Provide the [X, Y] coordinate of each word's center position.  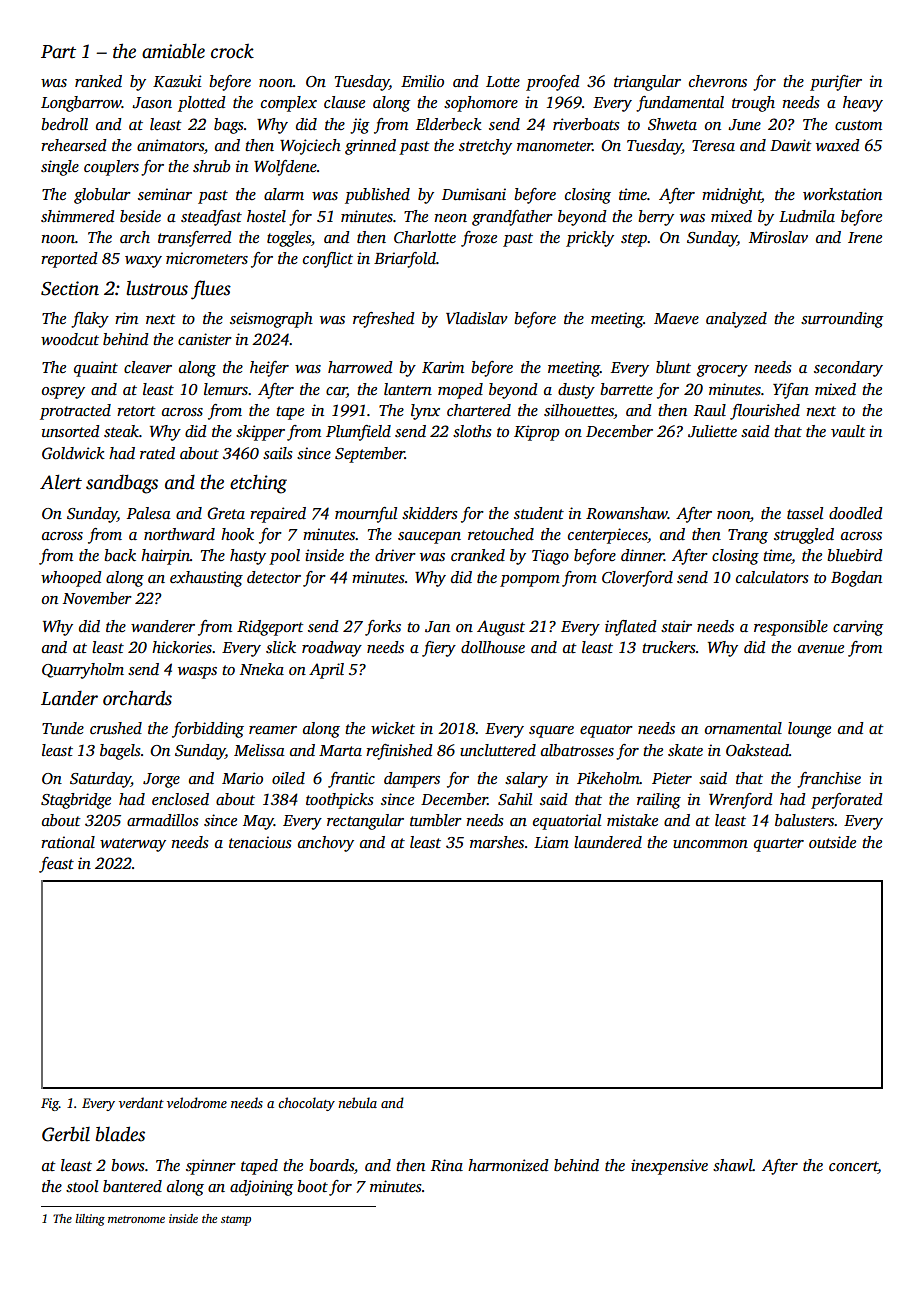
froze [479, 239]
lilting [90, 1220]
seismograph [271, 320]
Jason [152, 103]
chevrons [718, 81]
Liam [551, 842]
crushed [116, 728]
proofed [553, 83]
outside [832, 842]
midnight [732, 196]
